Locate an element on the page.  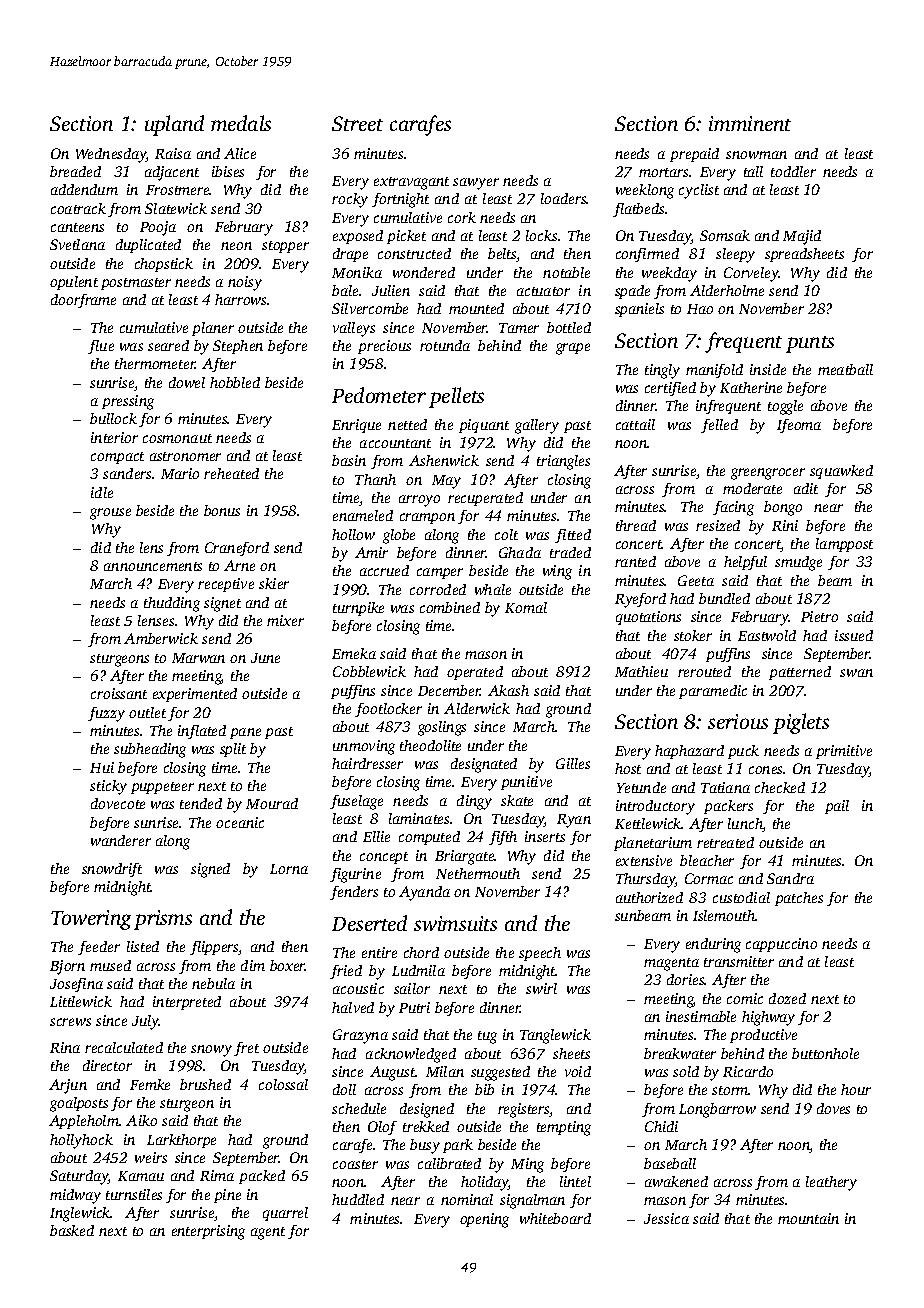
canteens is located at coordinates (77, 227).
